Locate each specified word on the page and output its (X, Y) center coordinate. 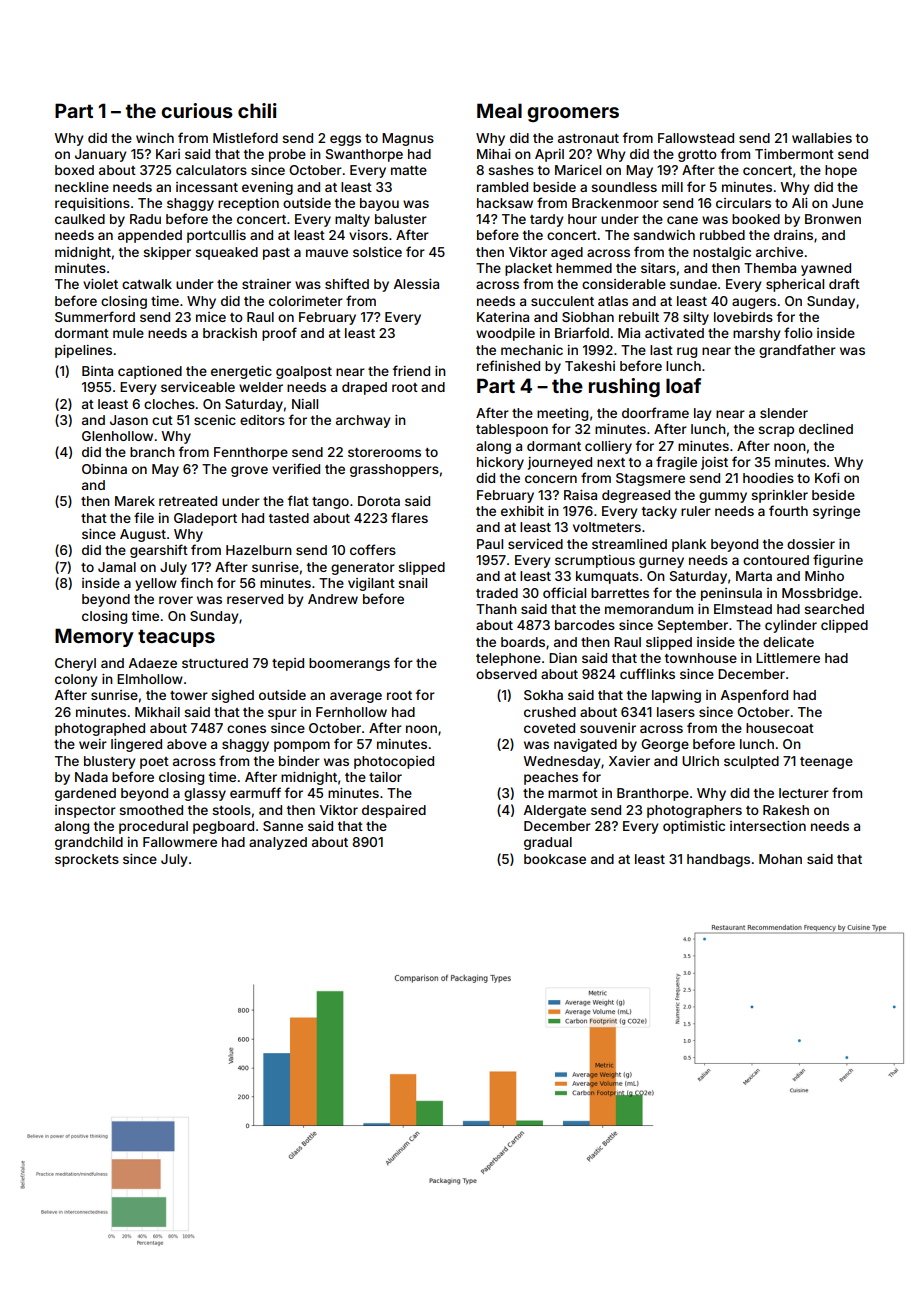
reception (248, 204)
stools (231, 810)
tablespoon (512, 430)
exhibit (522, 511)
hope (841, 171)
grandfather (797, 351)
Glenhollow (117, 436)
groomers (573, 114)
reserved (255, 599)
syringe (836, 512)
